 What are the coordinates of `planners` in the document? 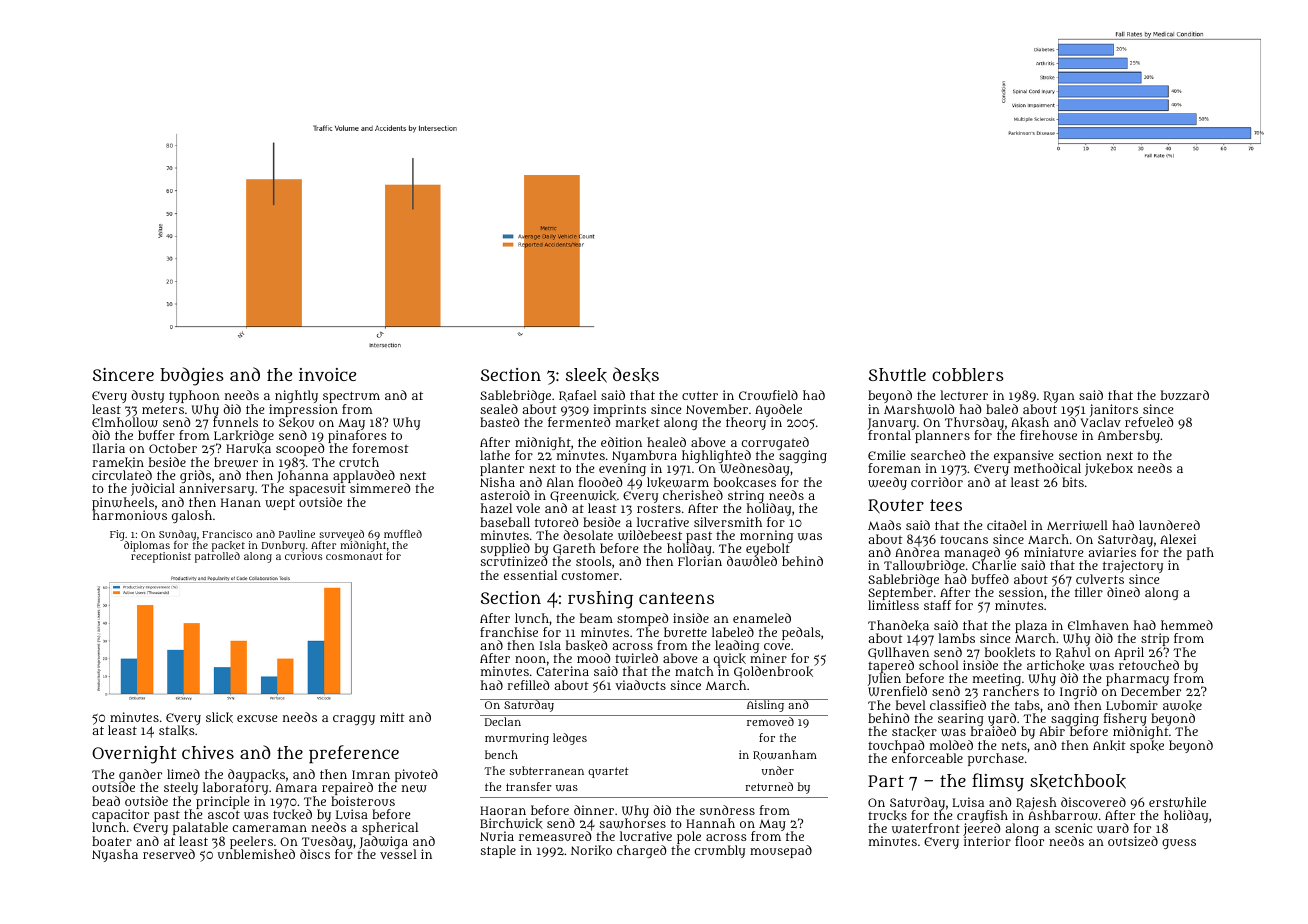 It's located at (942, 437).
